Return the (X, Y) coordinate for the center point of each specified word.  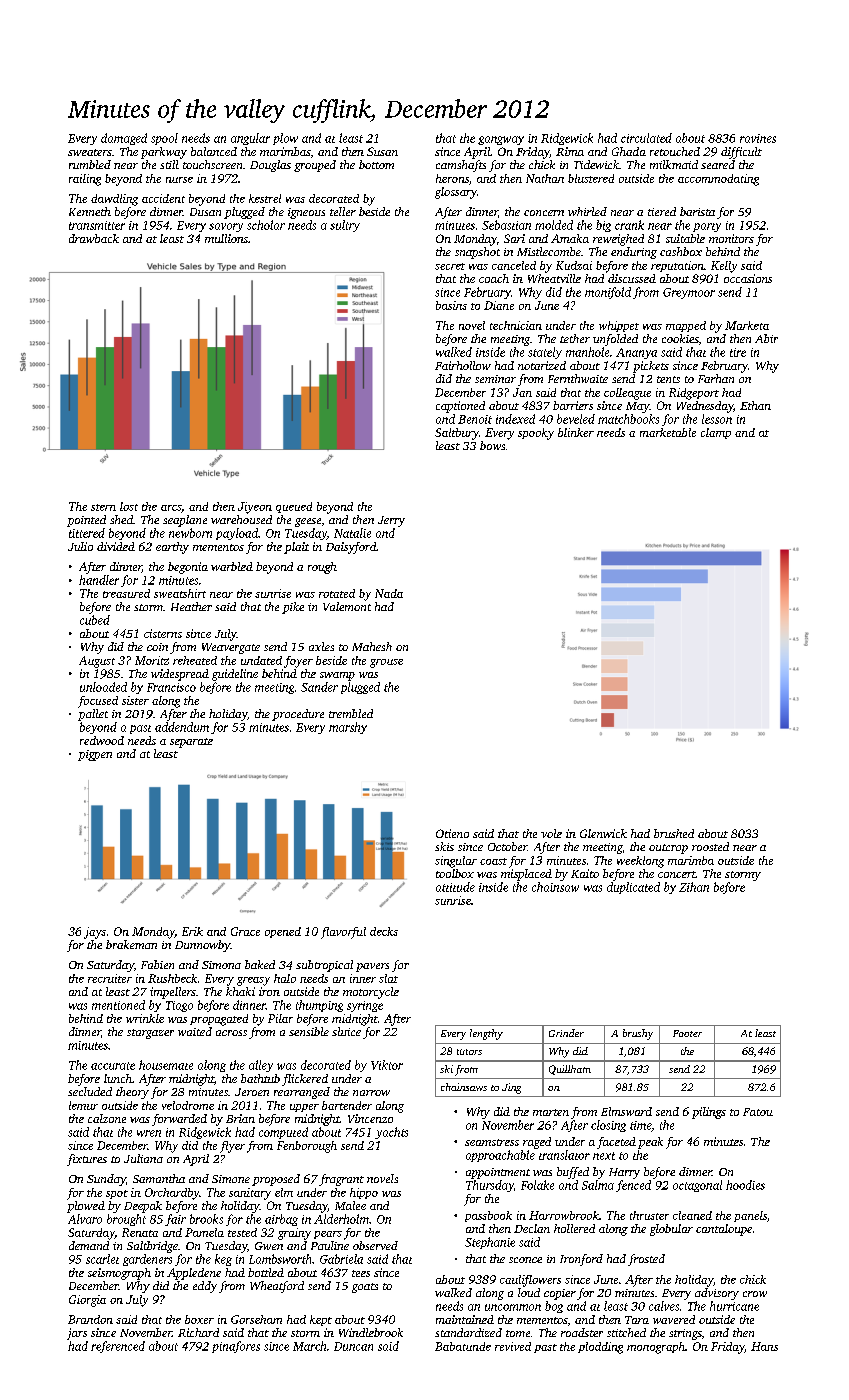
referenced (118, 1347)
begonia (188, 568)
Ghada (629, 151)
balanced (214, 151)
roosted (710, 846)
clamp (716, 433)
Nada (389, 593)
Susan (382, 151)
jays (95, 933)
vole (551, 833)
